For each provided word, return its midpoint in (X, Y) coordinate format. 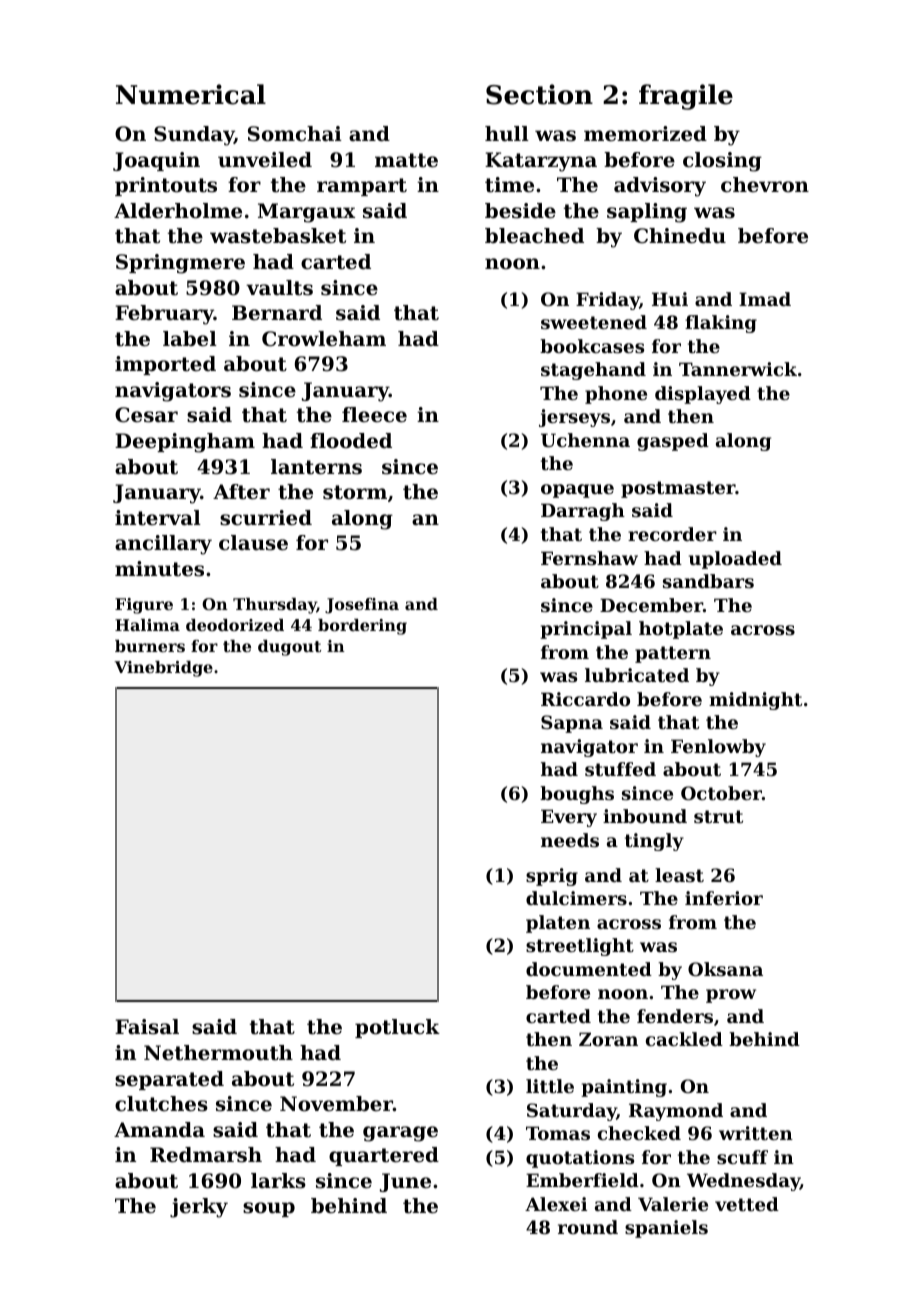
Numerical (191, 94)
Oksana (725, 969)
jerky (199, 1208)
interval (158, 518)
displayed (703, 395)
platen (558, 924)
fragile (686, 97)
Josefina (362, 606)
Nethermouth (218, 1053)
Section (539, 94)
